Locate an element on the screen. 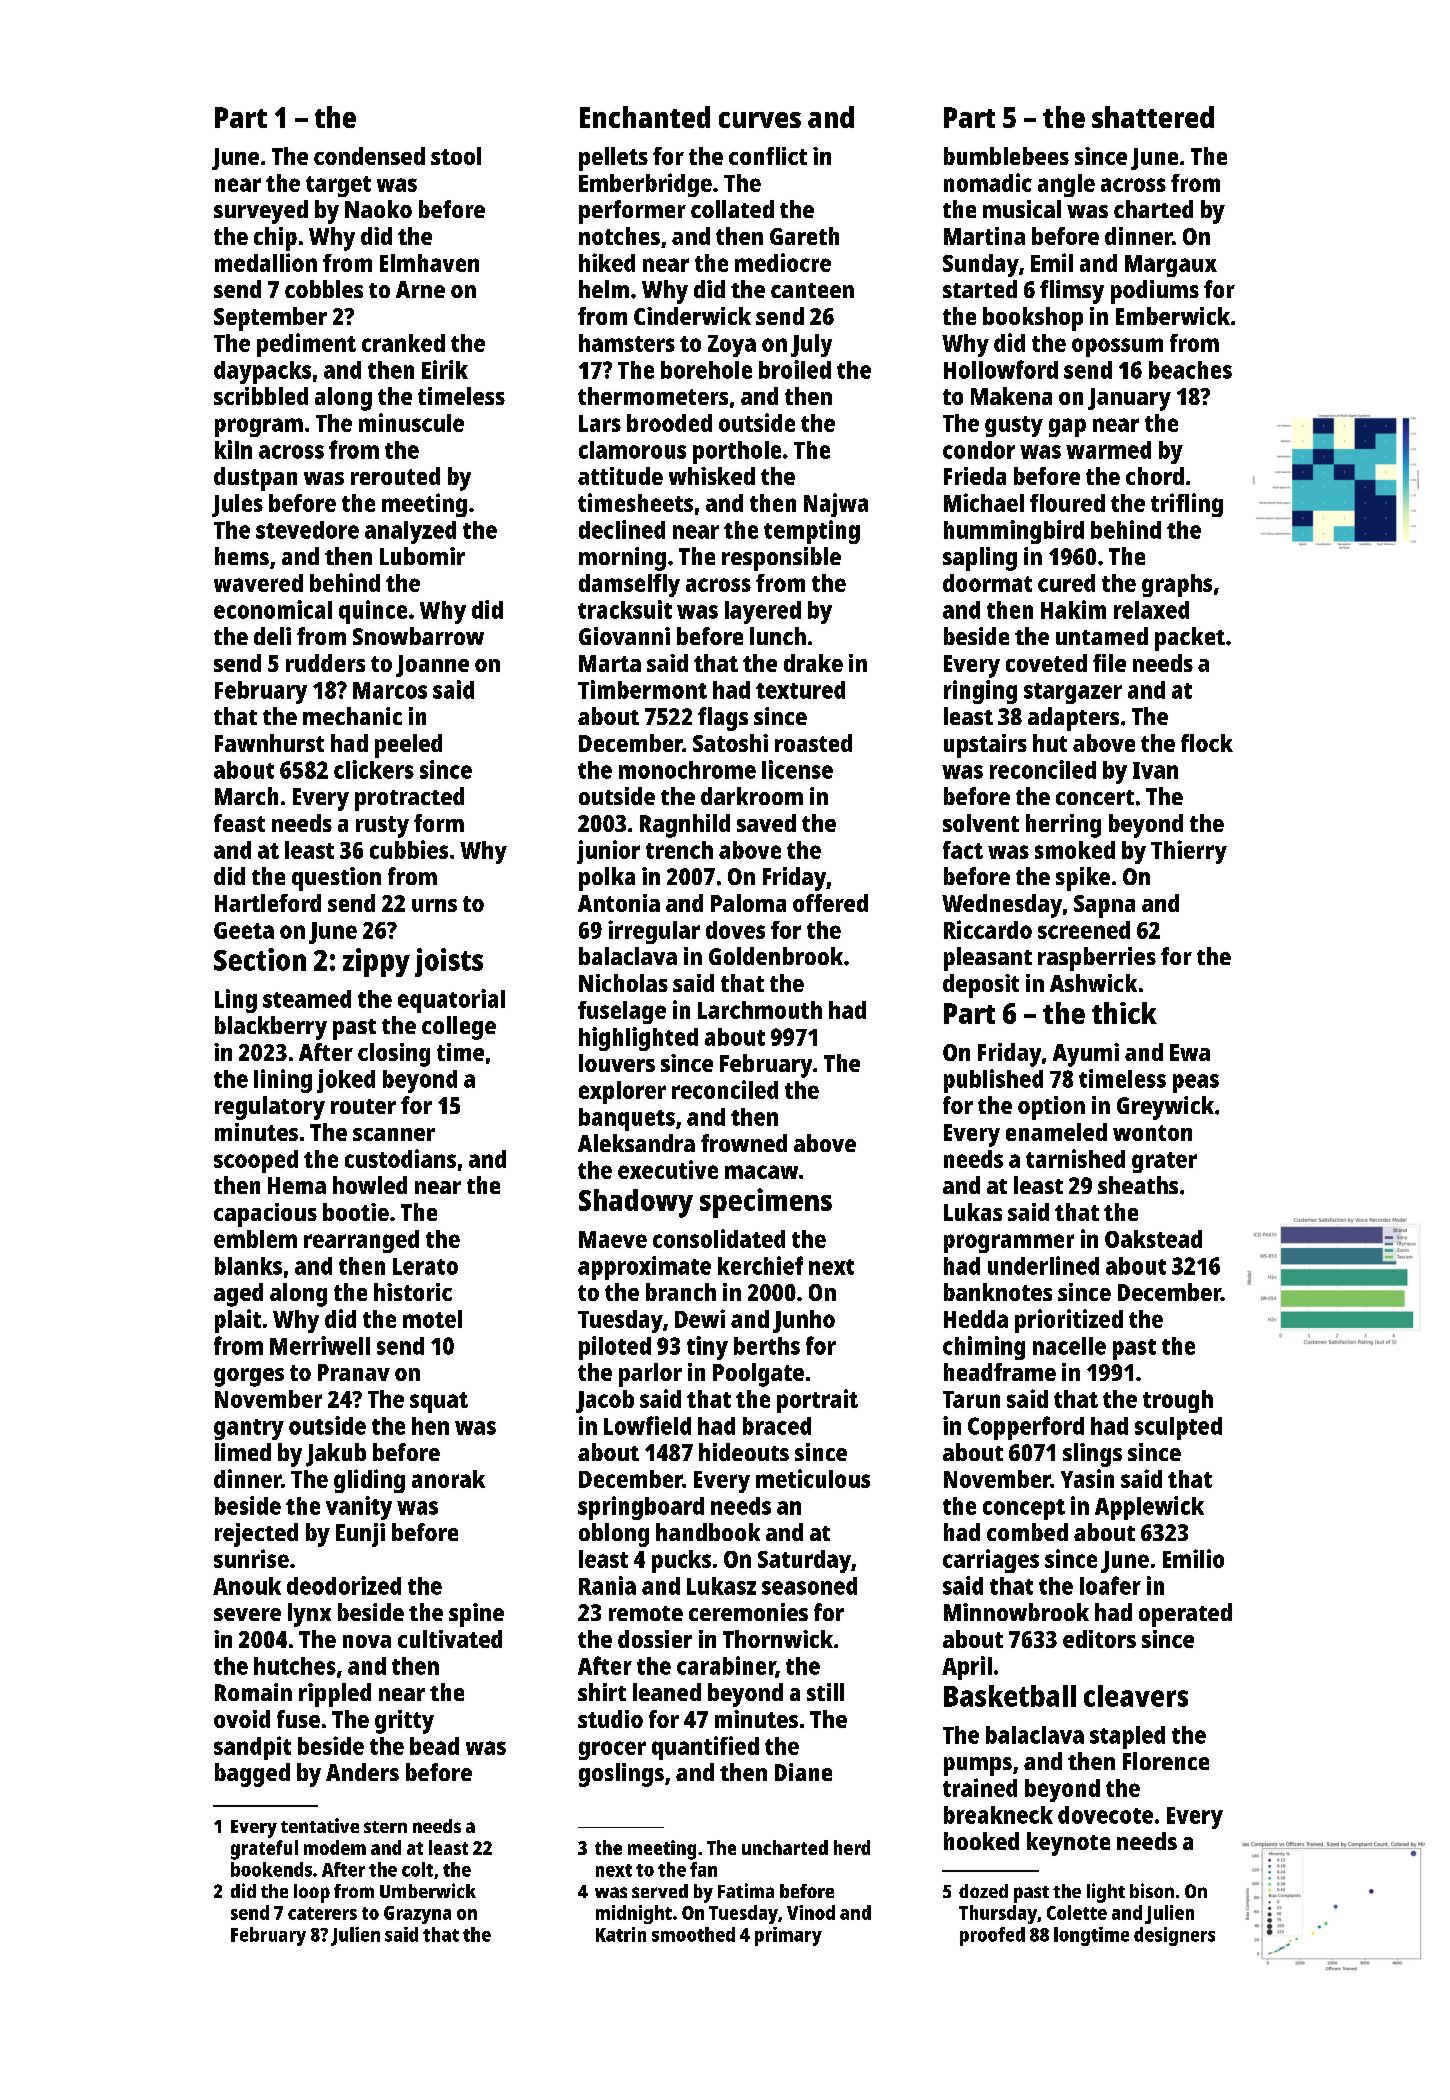 Image resolution: width=1450 pixels, height=2100 pixels. designers is located at coordinates (1174, 1936).
